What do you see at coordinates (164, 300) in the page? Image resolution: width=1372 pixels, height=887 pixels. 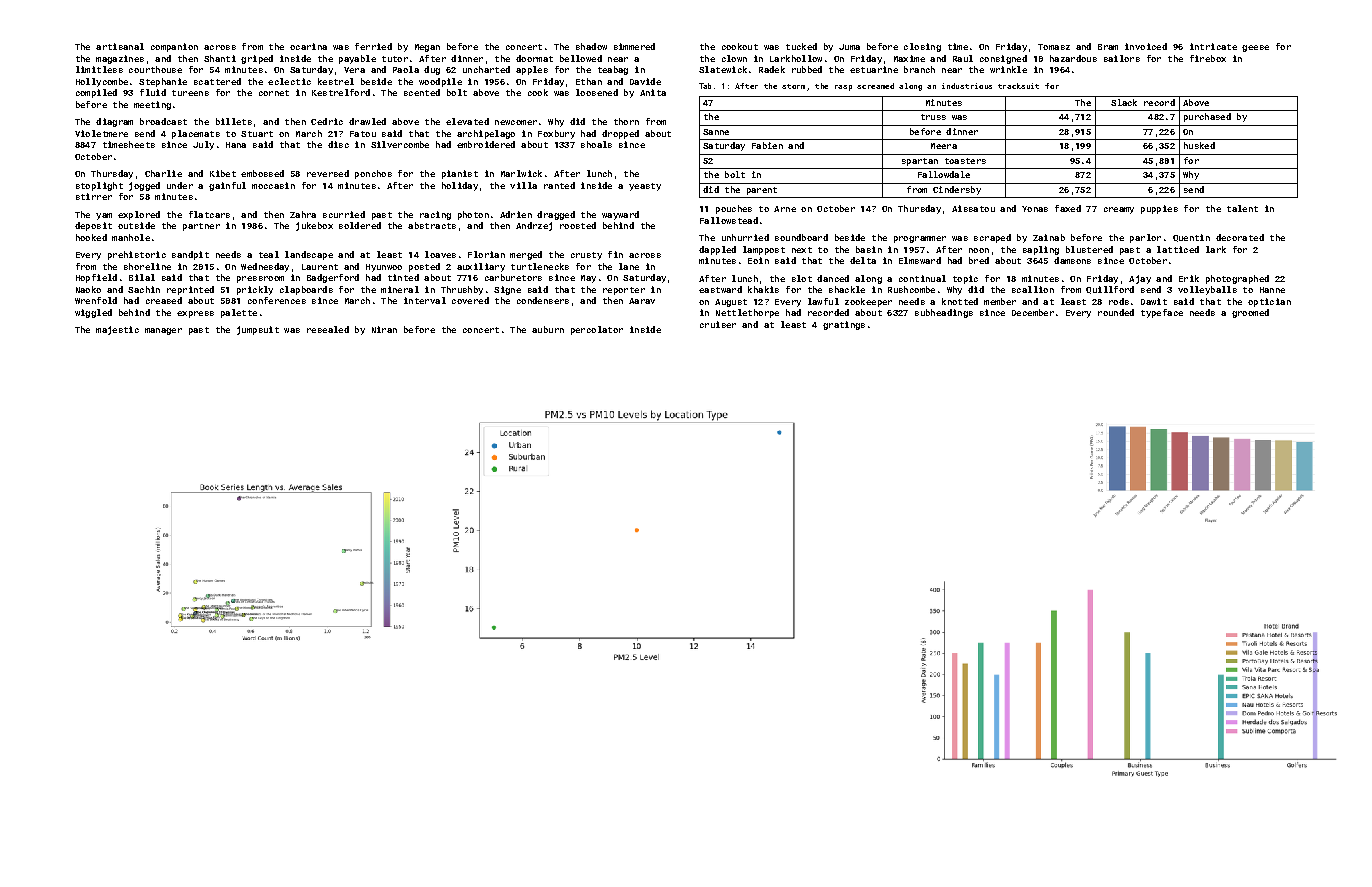 I see `creased` at bounding box center [164, 300].
